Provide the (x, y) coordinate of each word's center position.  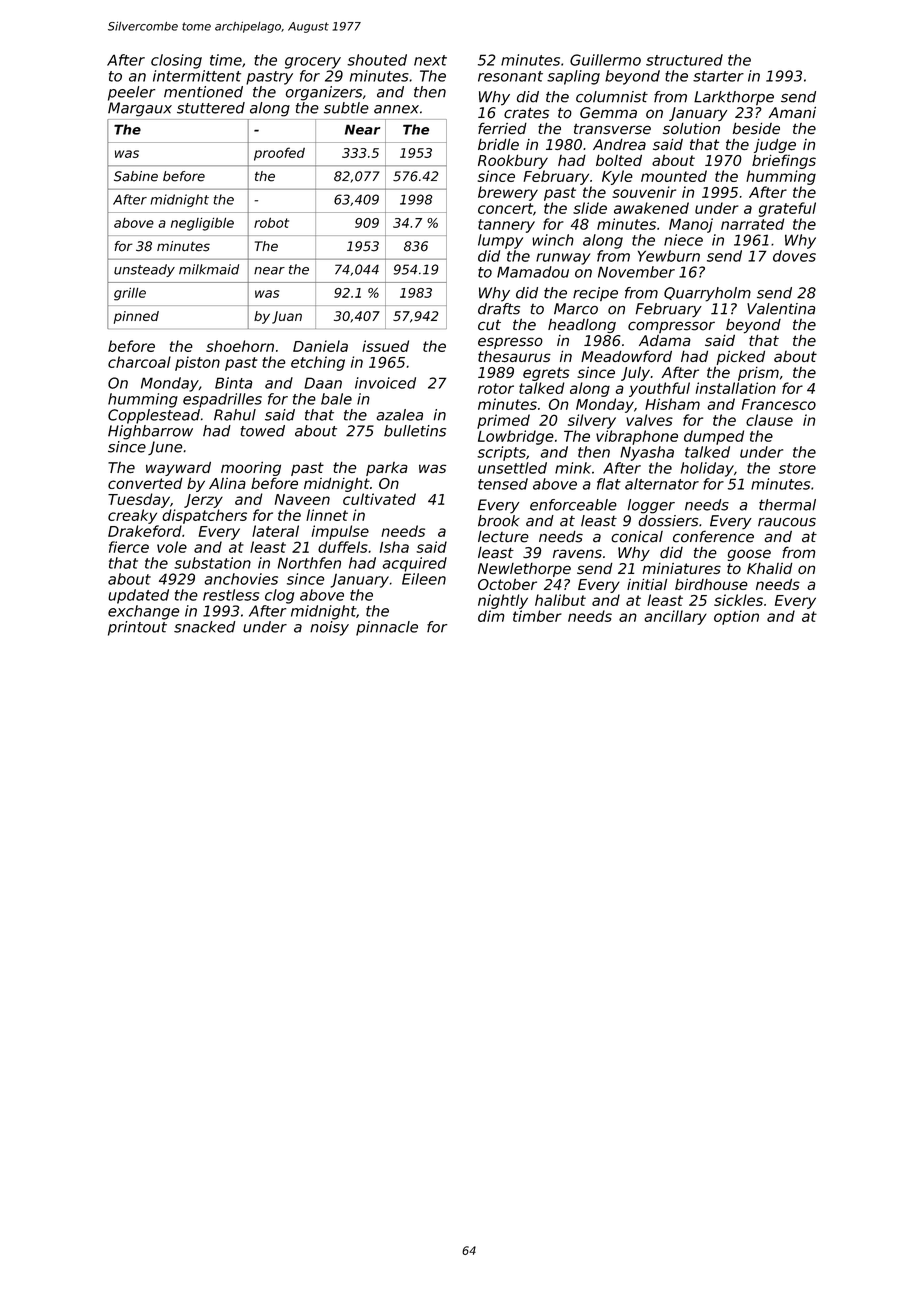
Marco (576, 309)
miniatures (681, 569)
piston (197, 363)
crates (526, 113)
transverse (612, 129)
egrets (546, 374)
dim (491, 616)
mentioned (203, 92)
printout (137, 628)
